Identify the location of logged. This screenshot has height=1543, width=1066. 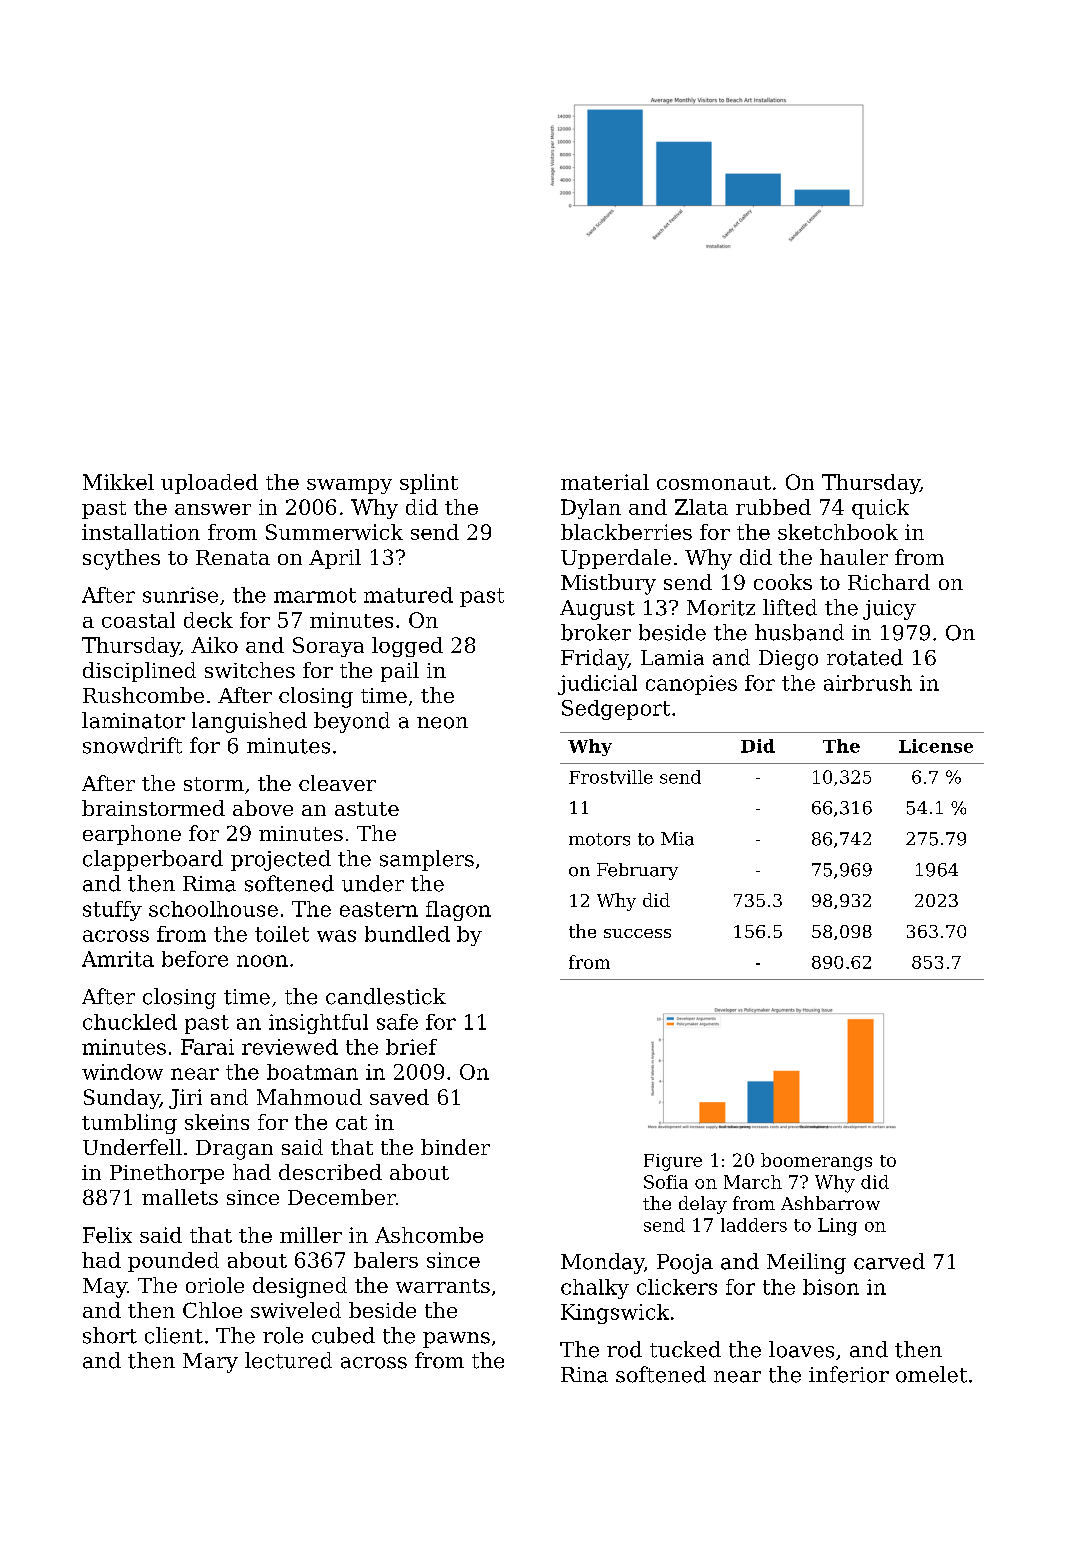
(407, 647).
